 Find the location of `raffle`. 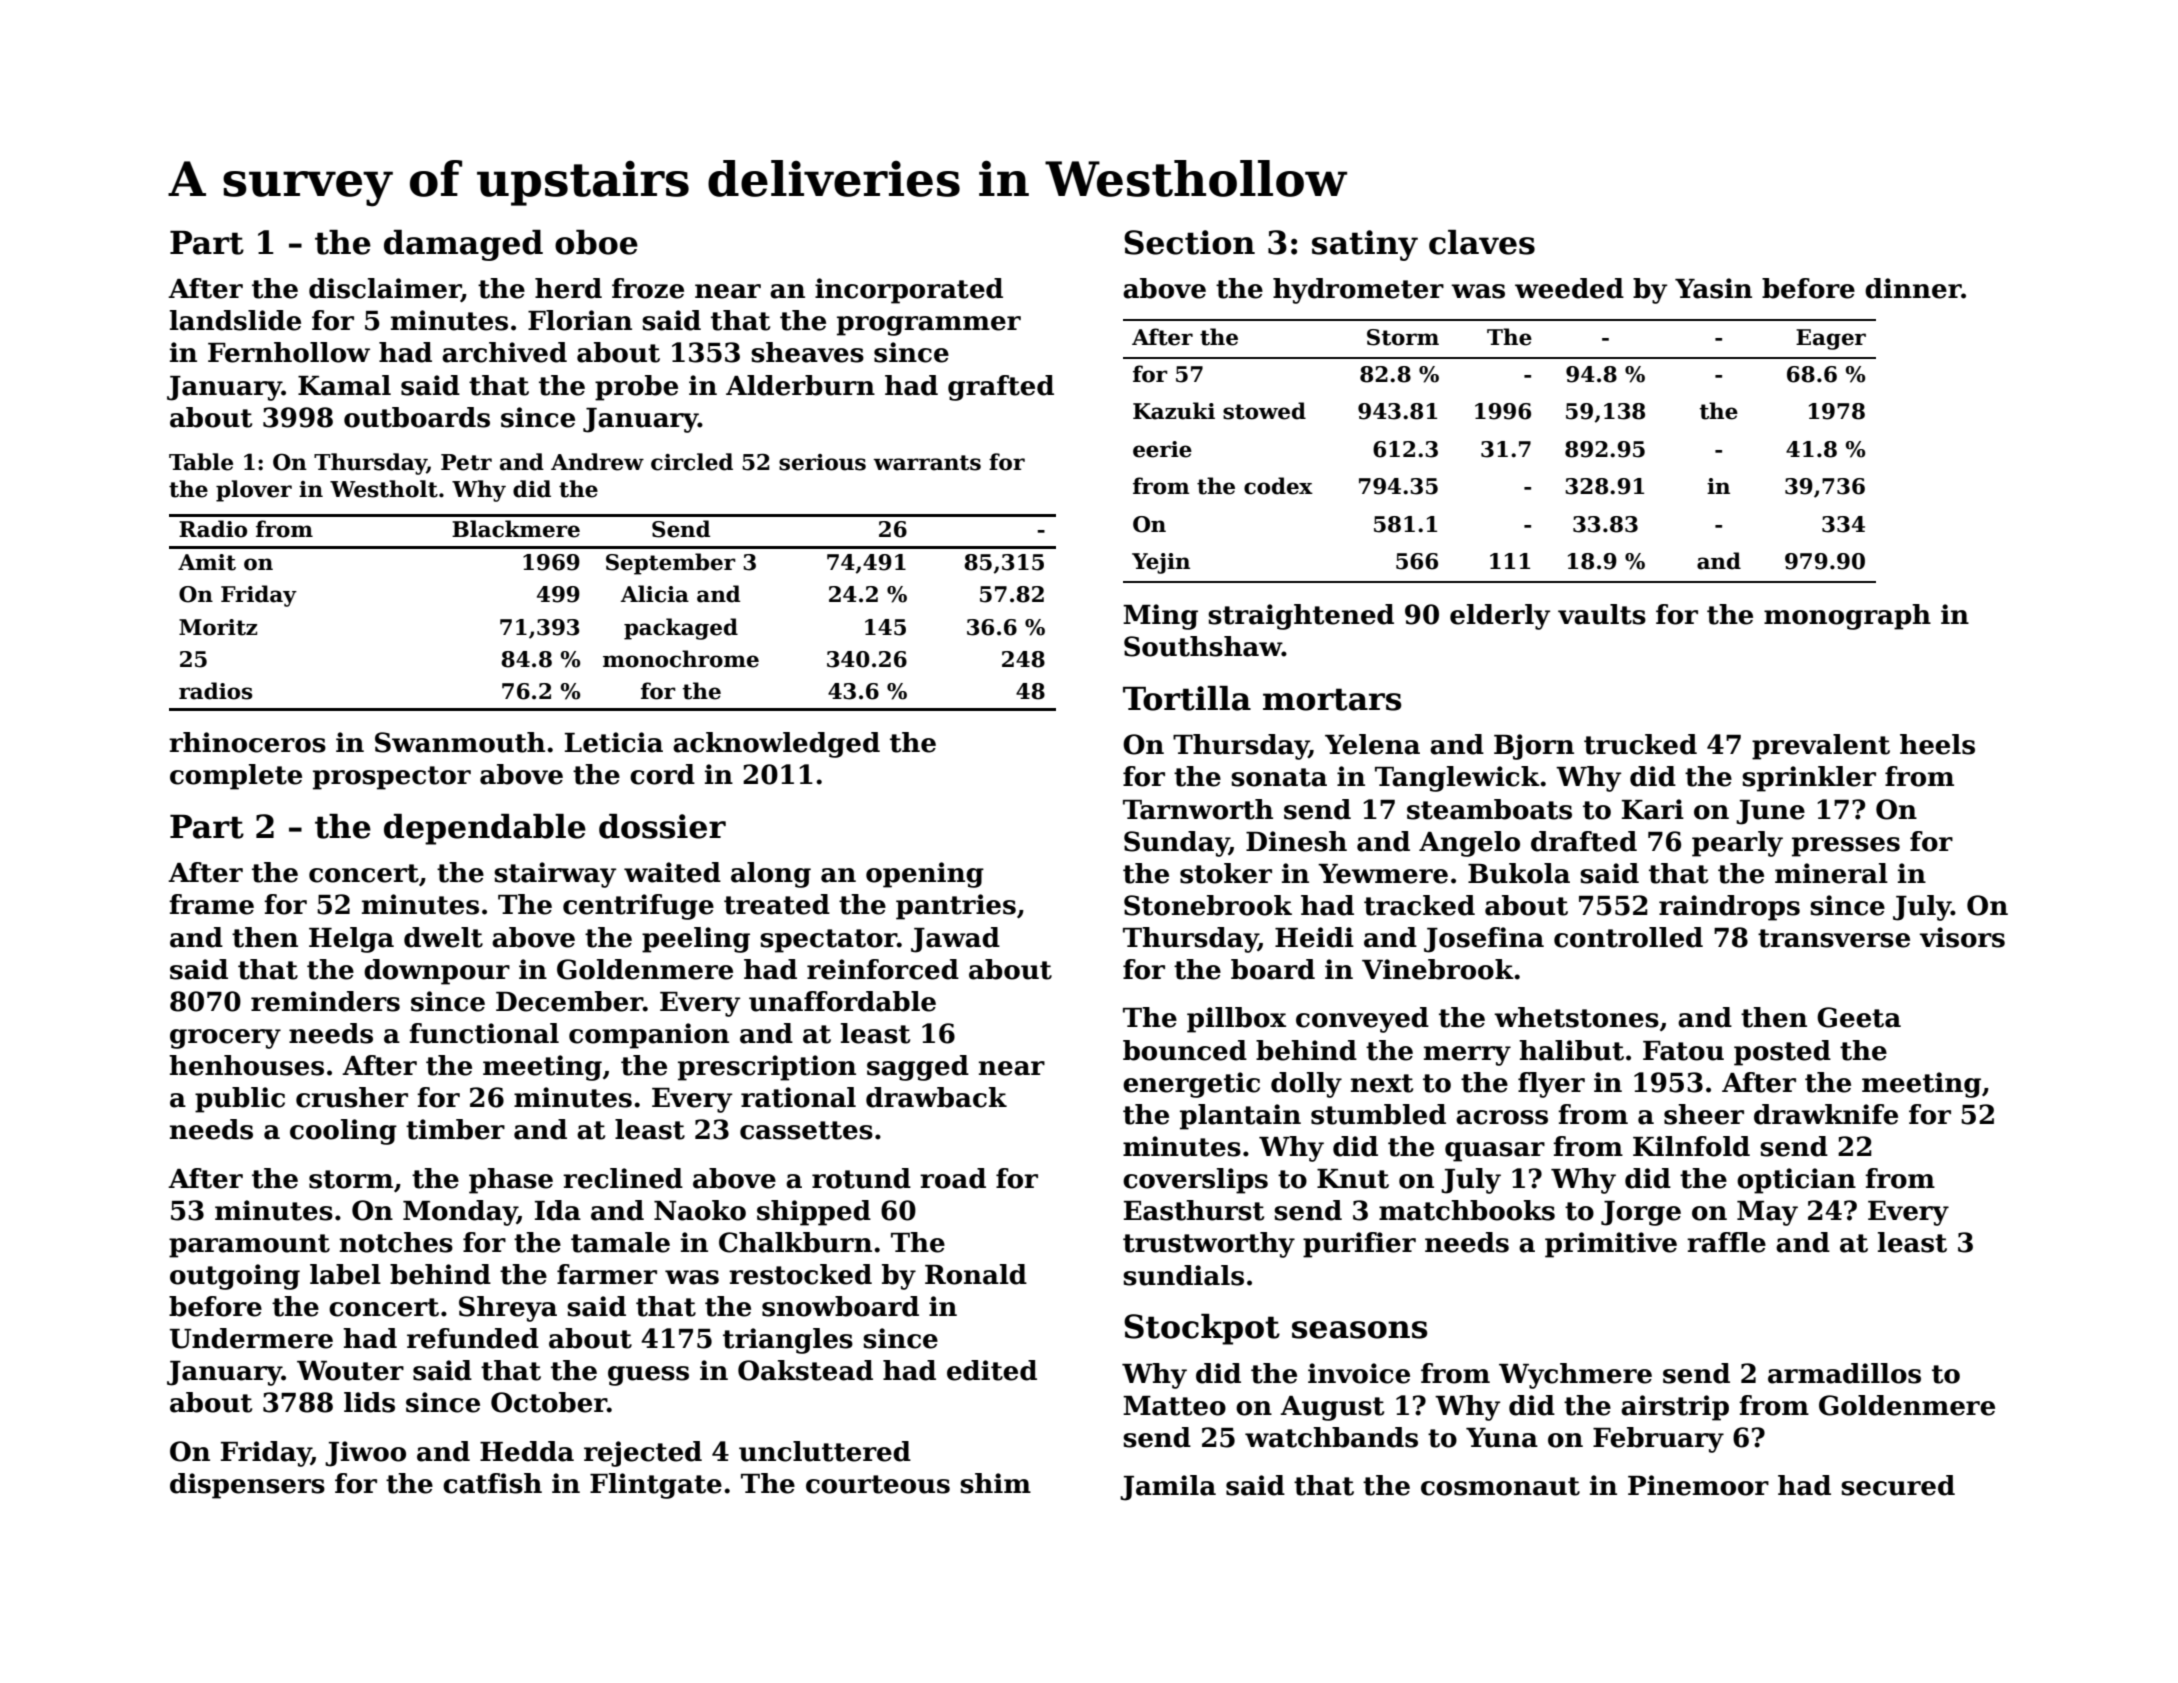

raffle is located at coordinates (1726, 1242).
